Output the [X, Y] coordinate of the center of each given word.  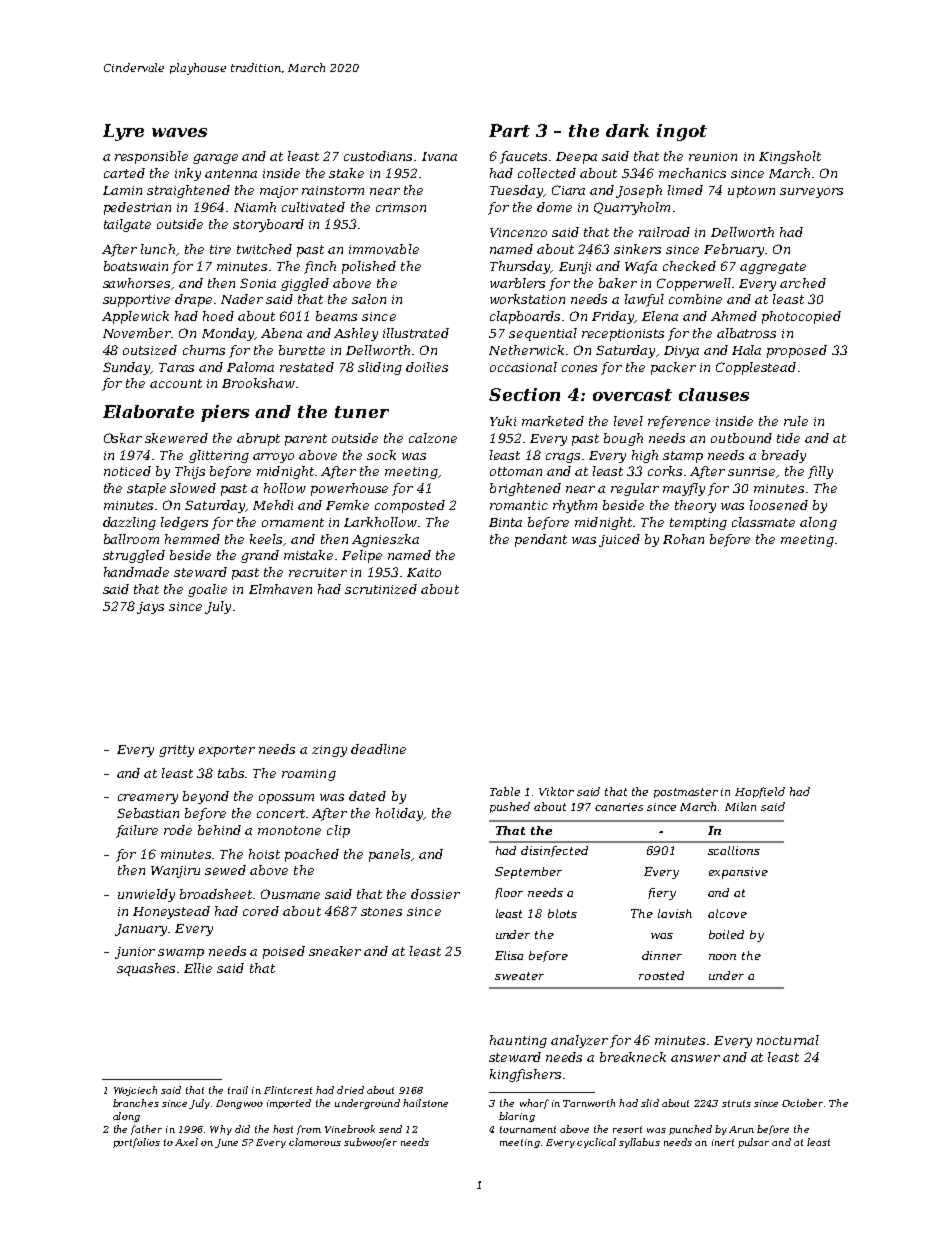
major [279, 192]
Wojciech [135, 1091]
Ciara [568, 190]
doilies [427, 367]
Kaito [424, 572]
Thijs [190, 472]
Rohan [683, 539]
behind [219, 830]
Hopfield [760, 792]
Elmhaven [280, 589]
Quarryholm [632, 208]
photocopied [801, 317]
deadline [378, 749]
